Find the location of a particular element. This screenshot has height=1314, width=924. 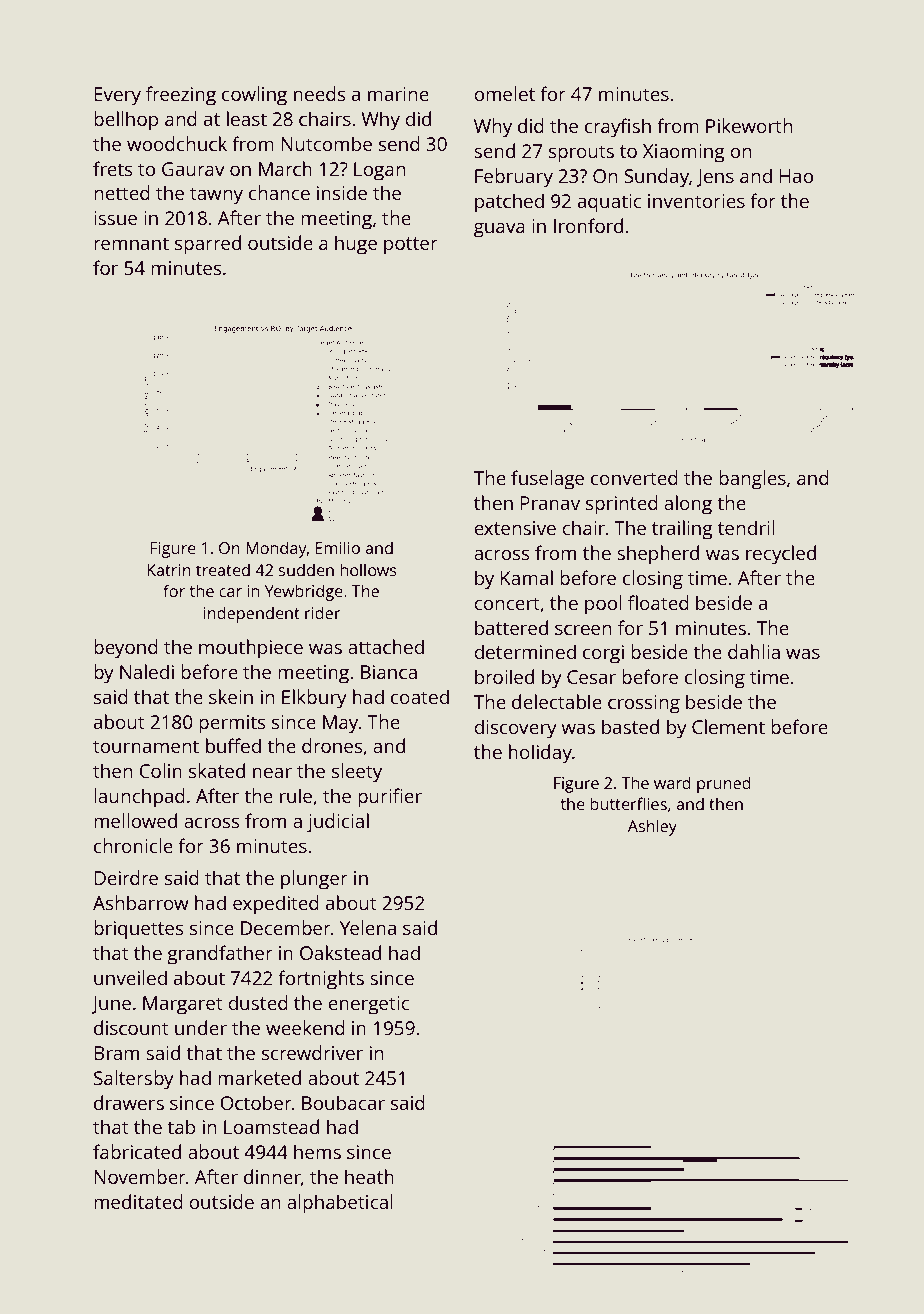

Pikeworth is located at coordinates (749, 125).
